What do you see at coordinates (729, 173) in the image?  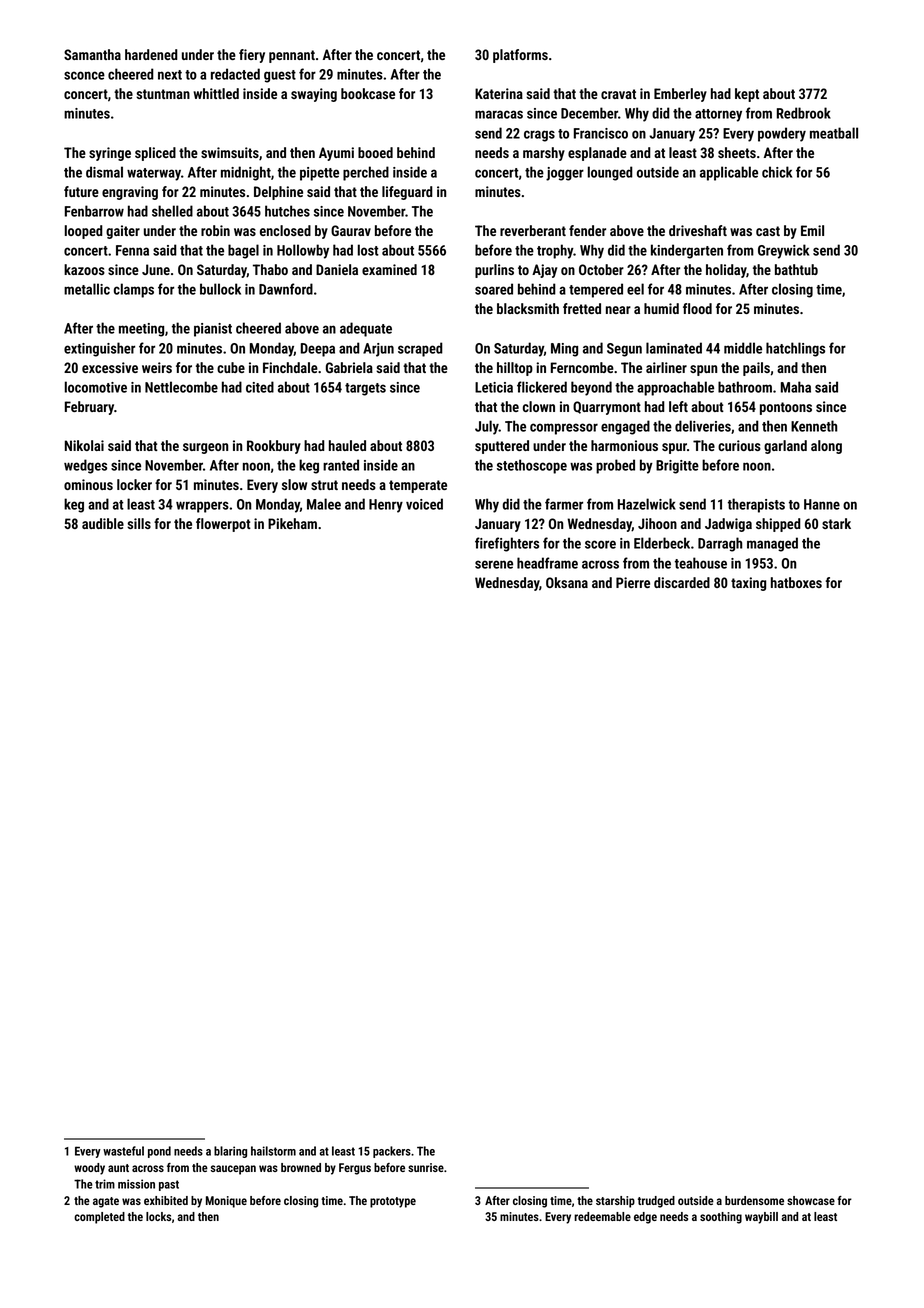 I see `applicable` at bounding box center [729, 173].
